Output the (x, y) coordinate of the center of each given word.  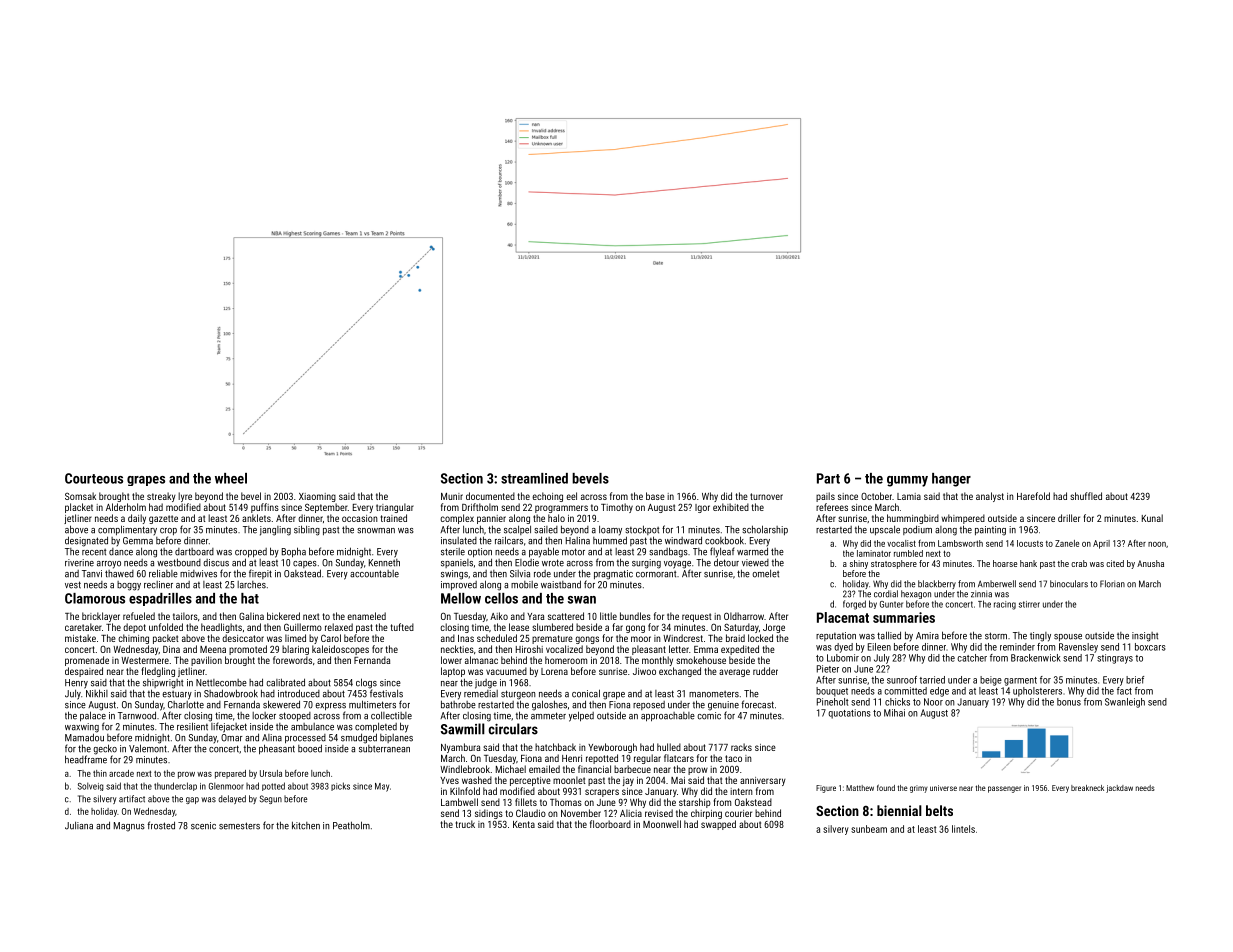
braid (735, 638)
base (655, 496)
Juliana (79, 825)
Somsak (80, 496)
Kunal (1152, 518)
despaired (84, 672)
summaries (904, 617)
